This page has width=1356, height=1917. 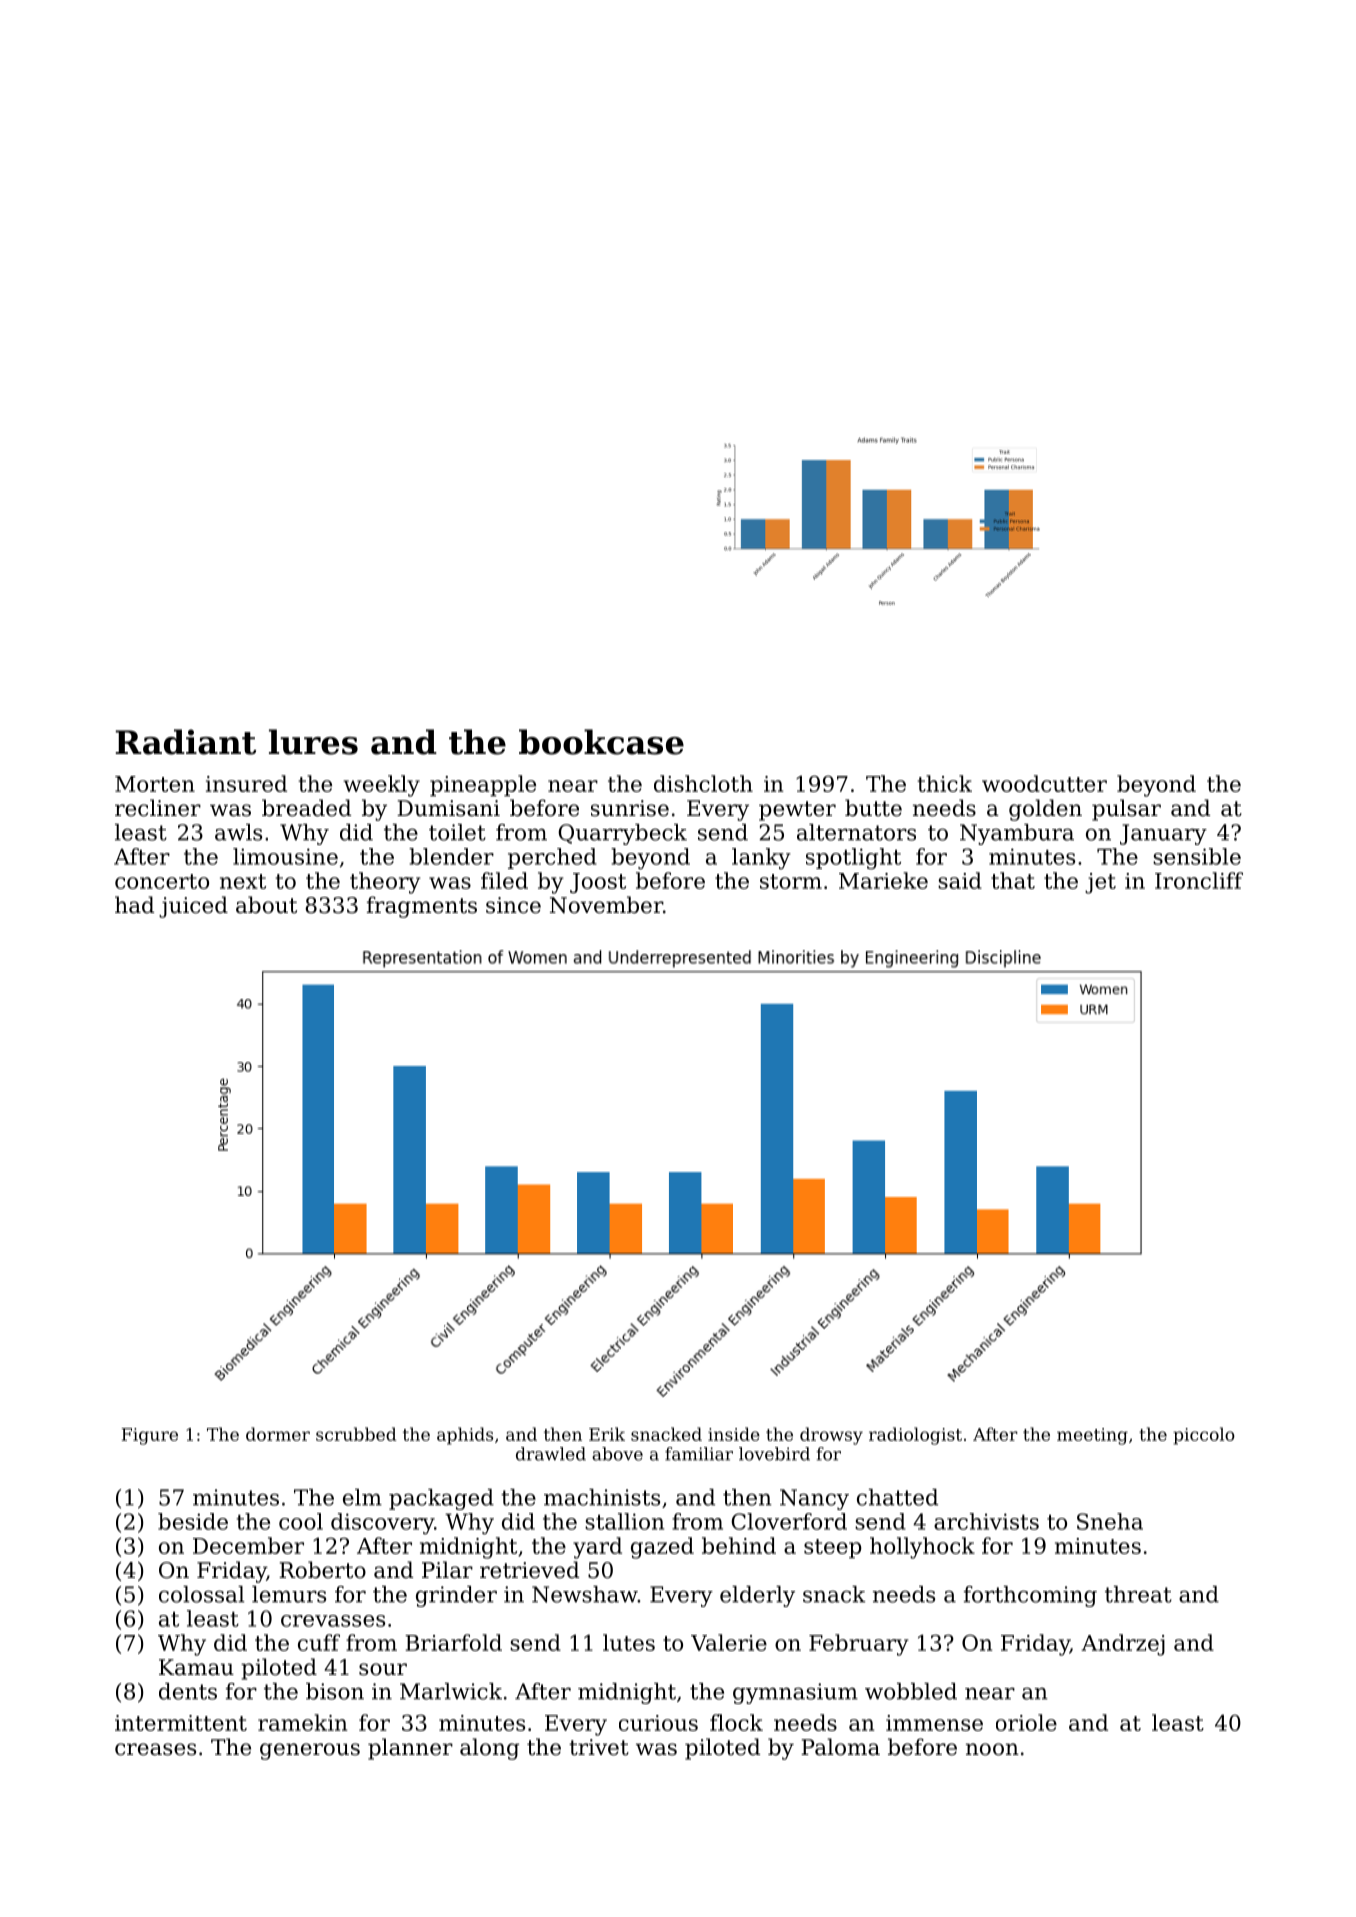 I want to click on scrubbed, so click(x=356, y=1434).
